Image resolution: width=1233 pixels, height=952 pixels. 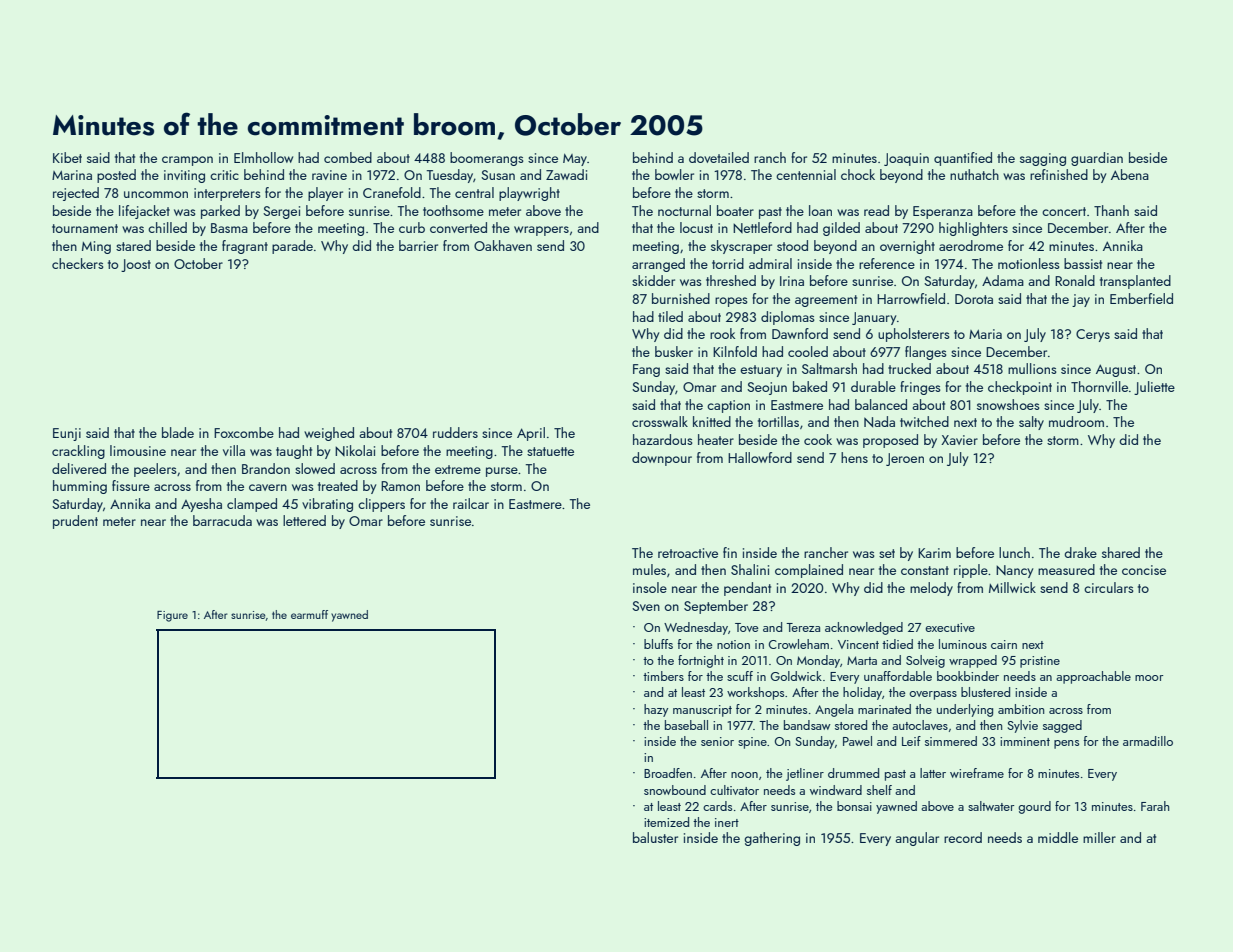 What do you see at coordinates (309, 614) in the screenshot?
I see `earmuff` at bounding box center [309, 614].
